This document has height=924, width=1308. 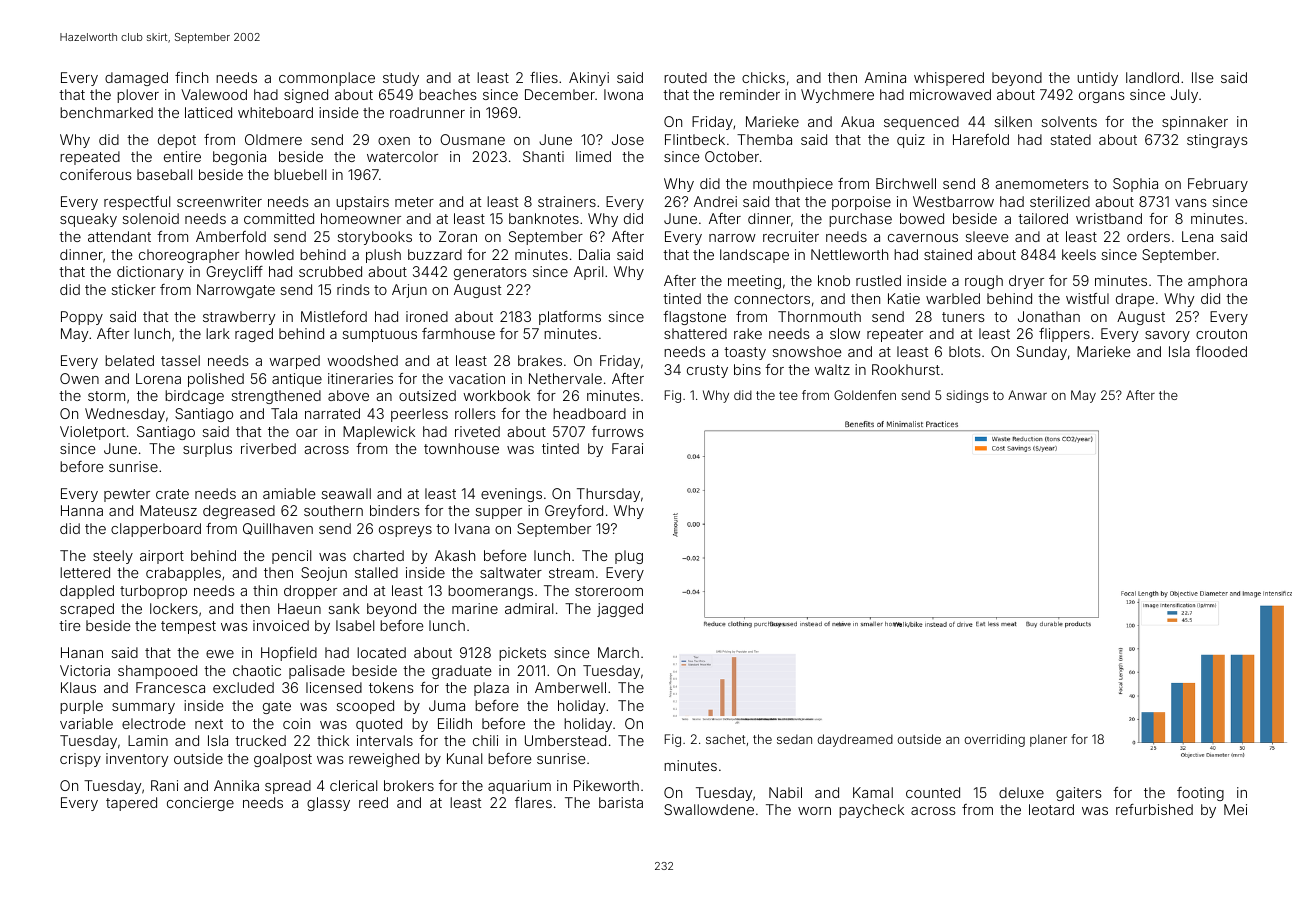 What do you see at coordinates (627, 448) in the document?
I see `Farai` at bounding box center [627, 448].
